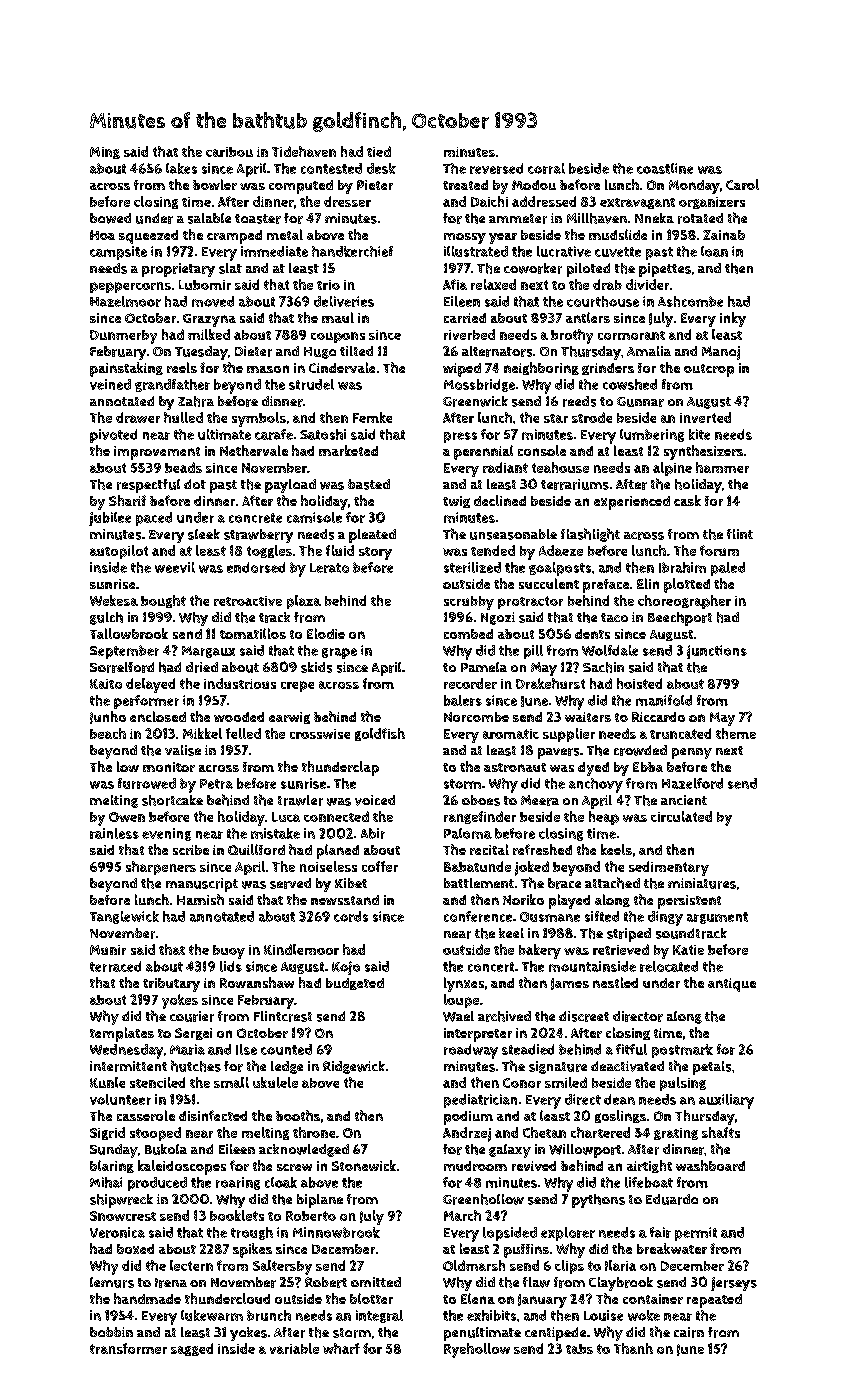  I want to click on brace, so click(564, 883).
